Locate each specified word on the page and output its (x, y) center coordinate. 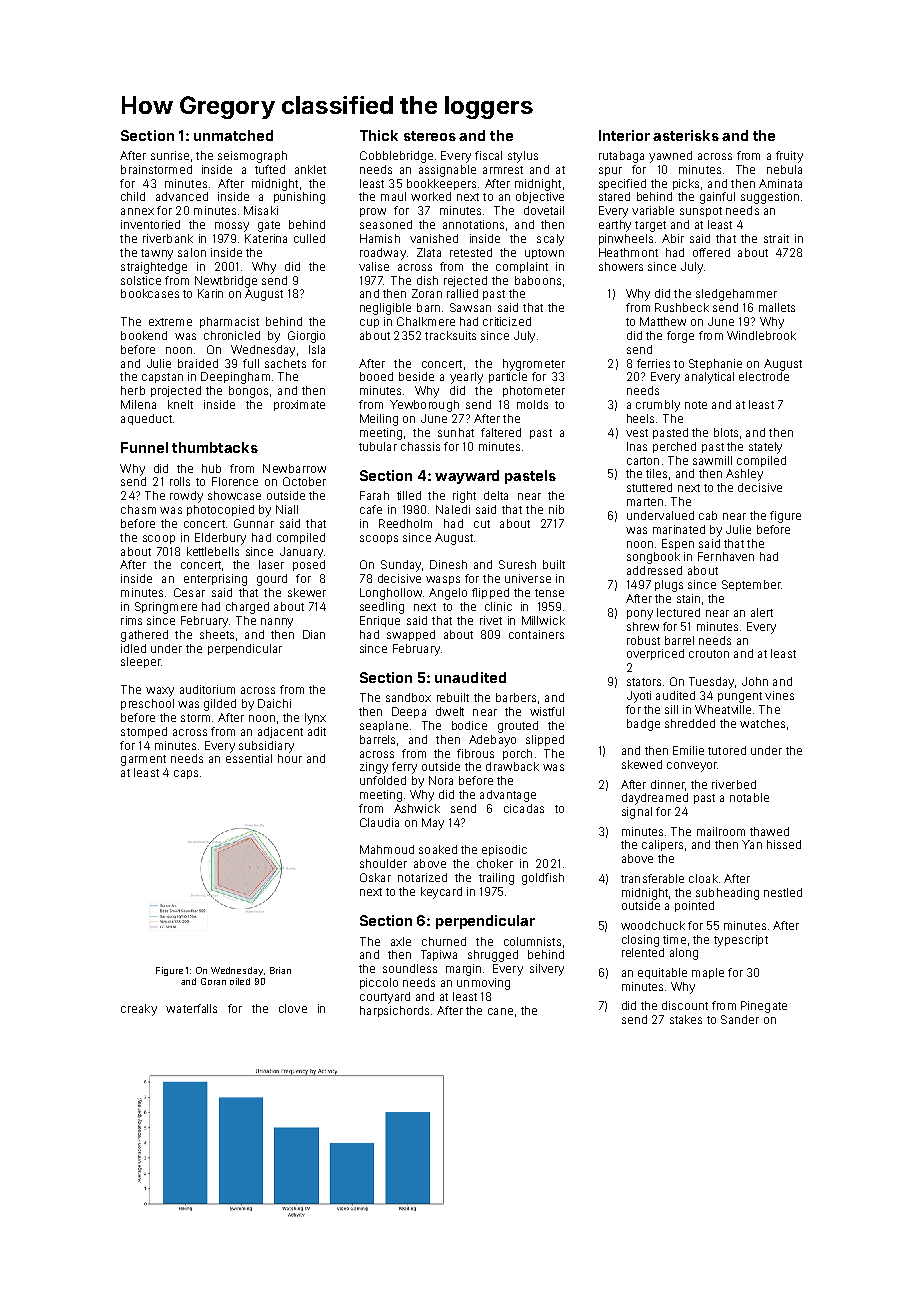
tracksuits (450, 335)
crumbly (658, 406)
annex (137, 211)
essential (249, 758)
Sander (740, 1019)
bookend (144, 335)
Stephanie (715, 364)
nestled (783, 892)
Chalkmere (426, 321)
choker (495, 863)
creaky (139, 1010)
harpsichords (394, 1011)
